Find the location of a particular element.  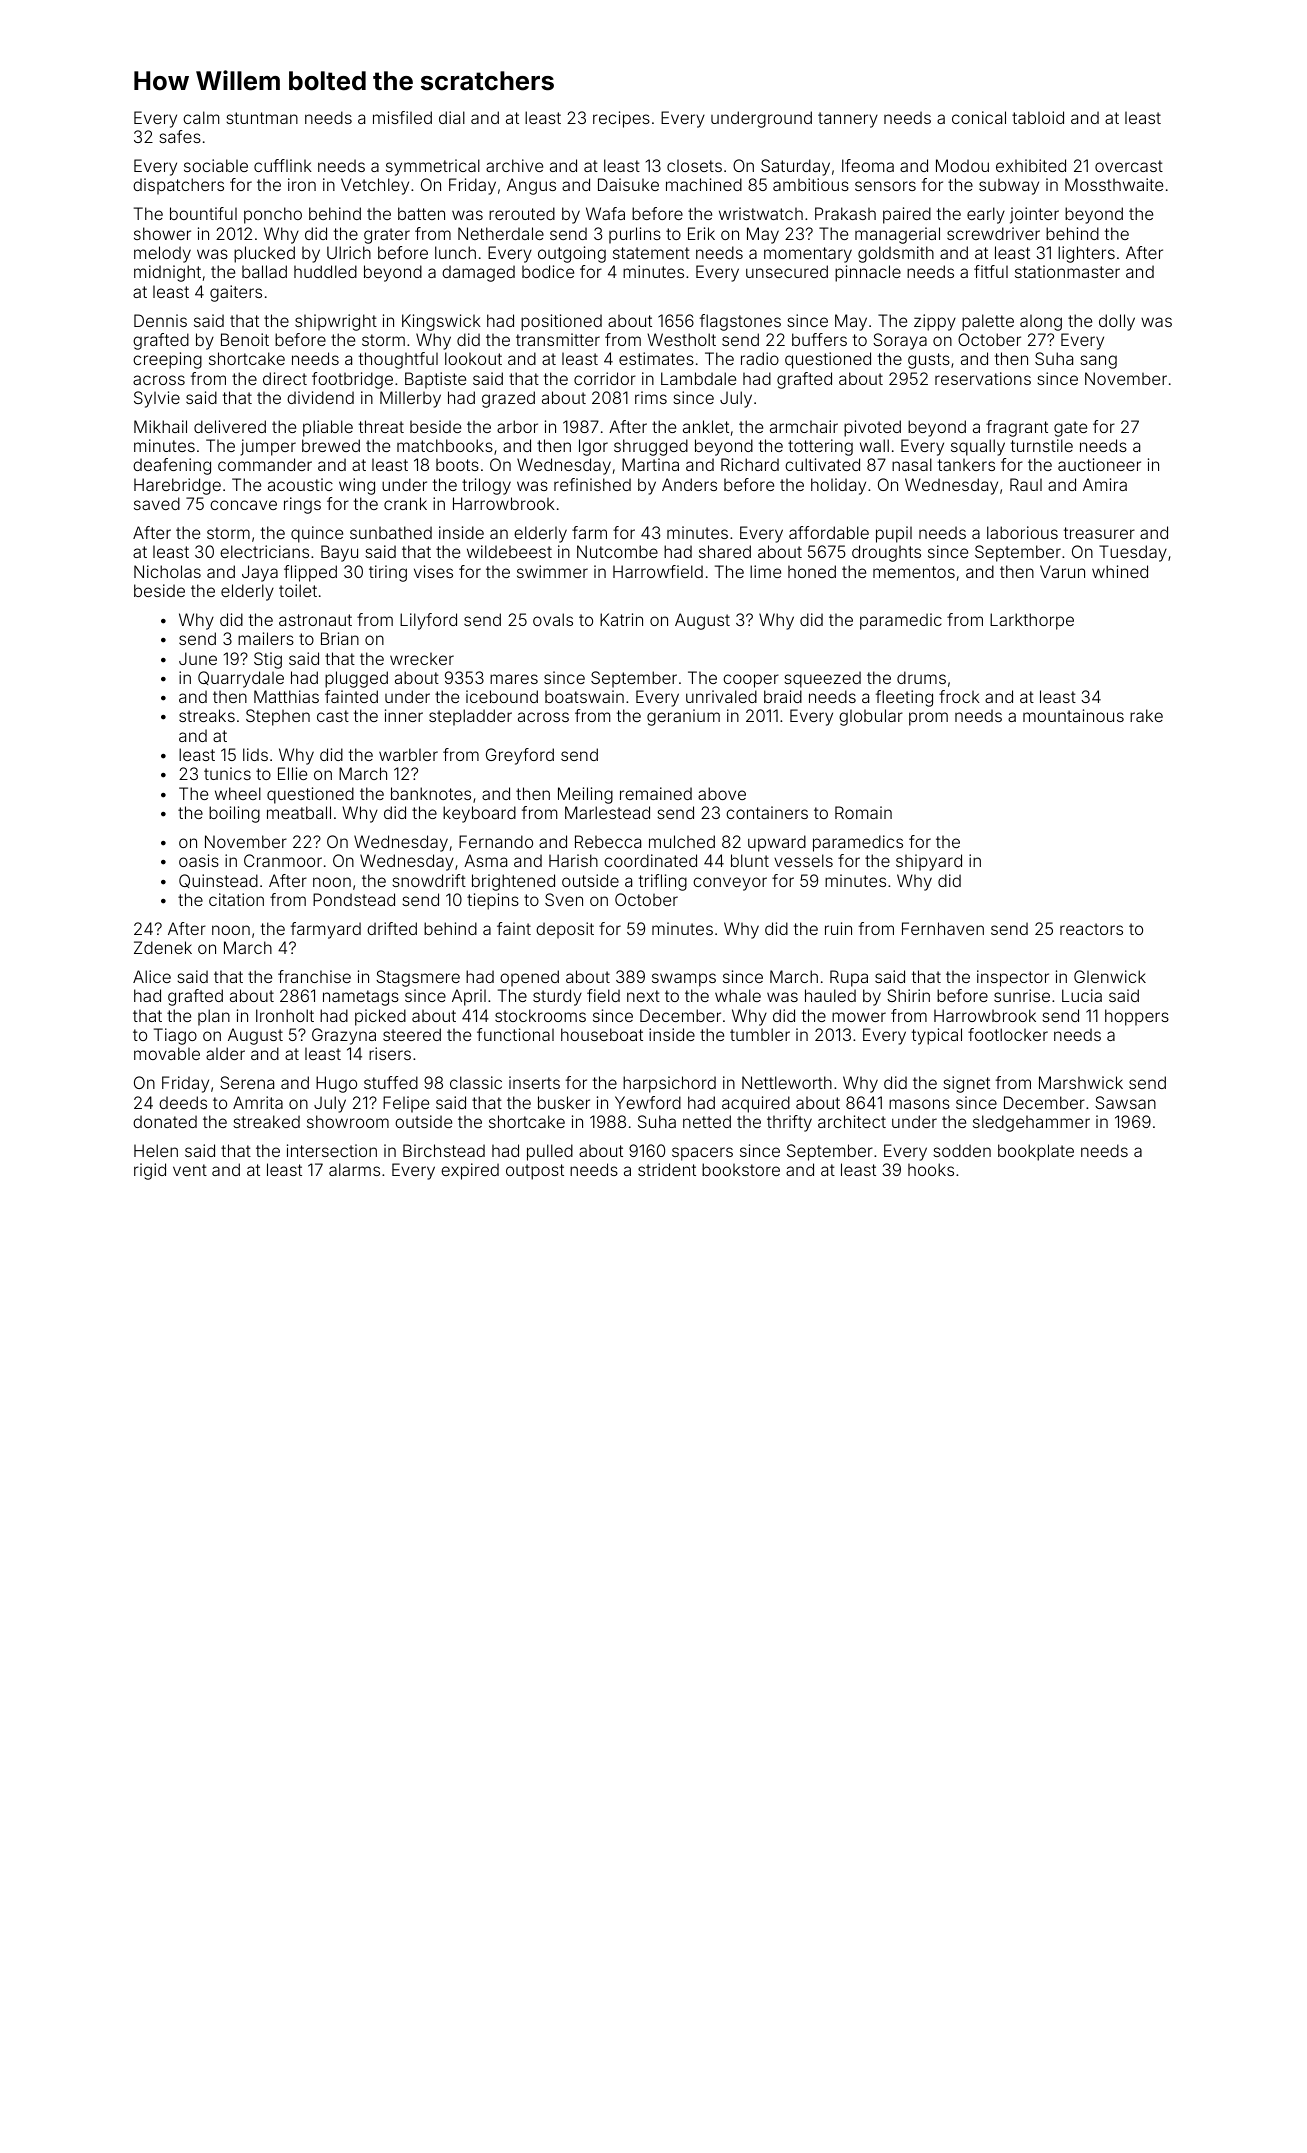

tabloid is located at coordinates (1038, 117).
